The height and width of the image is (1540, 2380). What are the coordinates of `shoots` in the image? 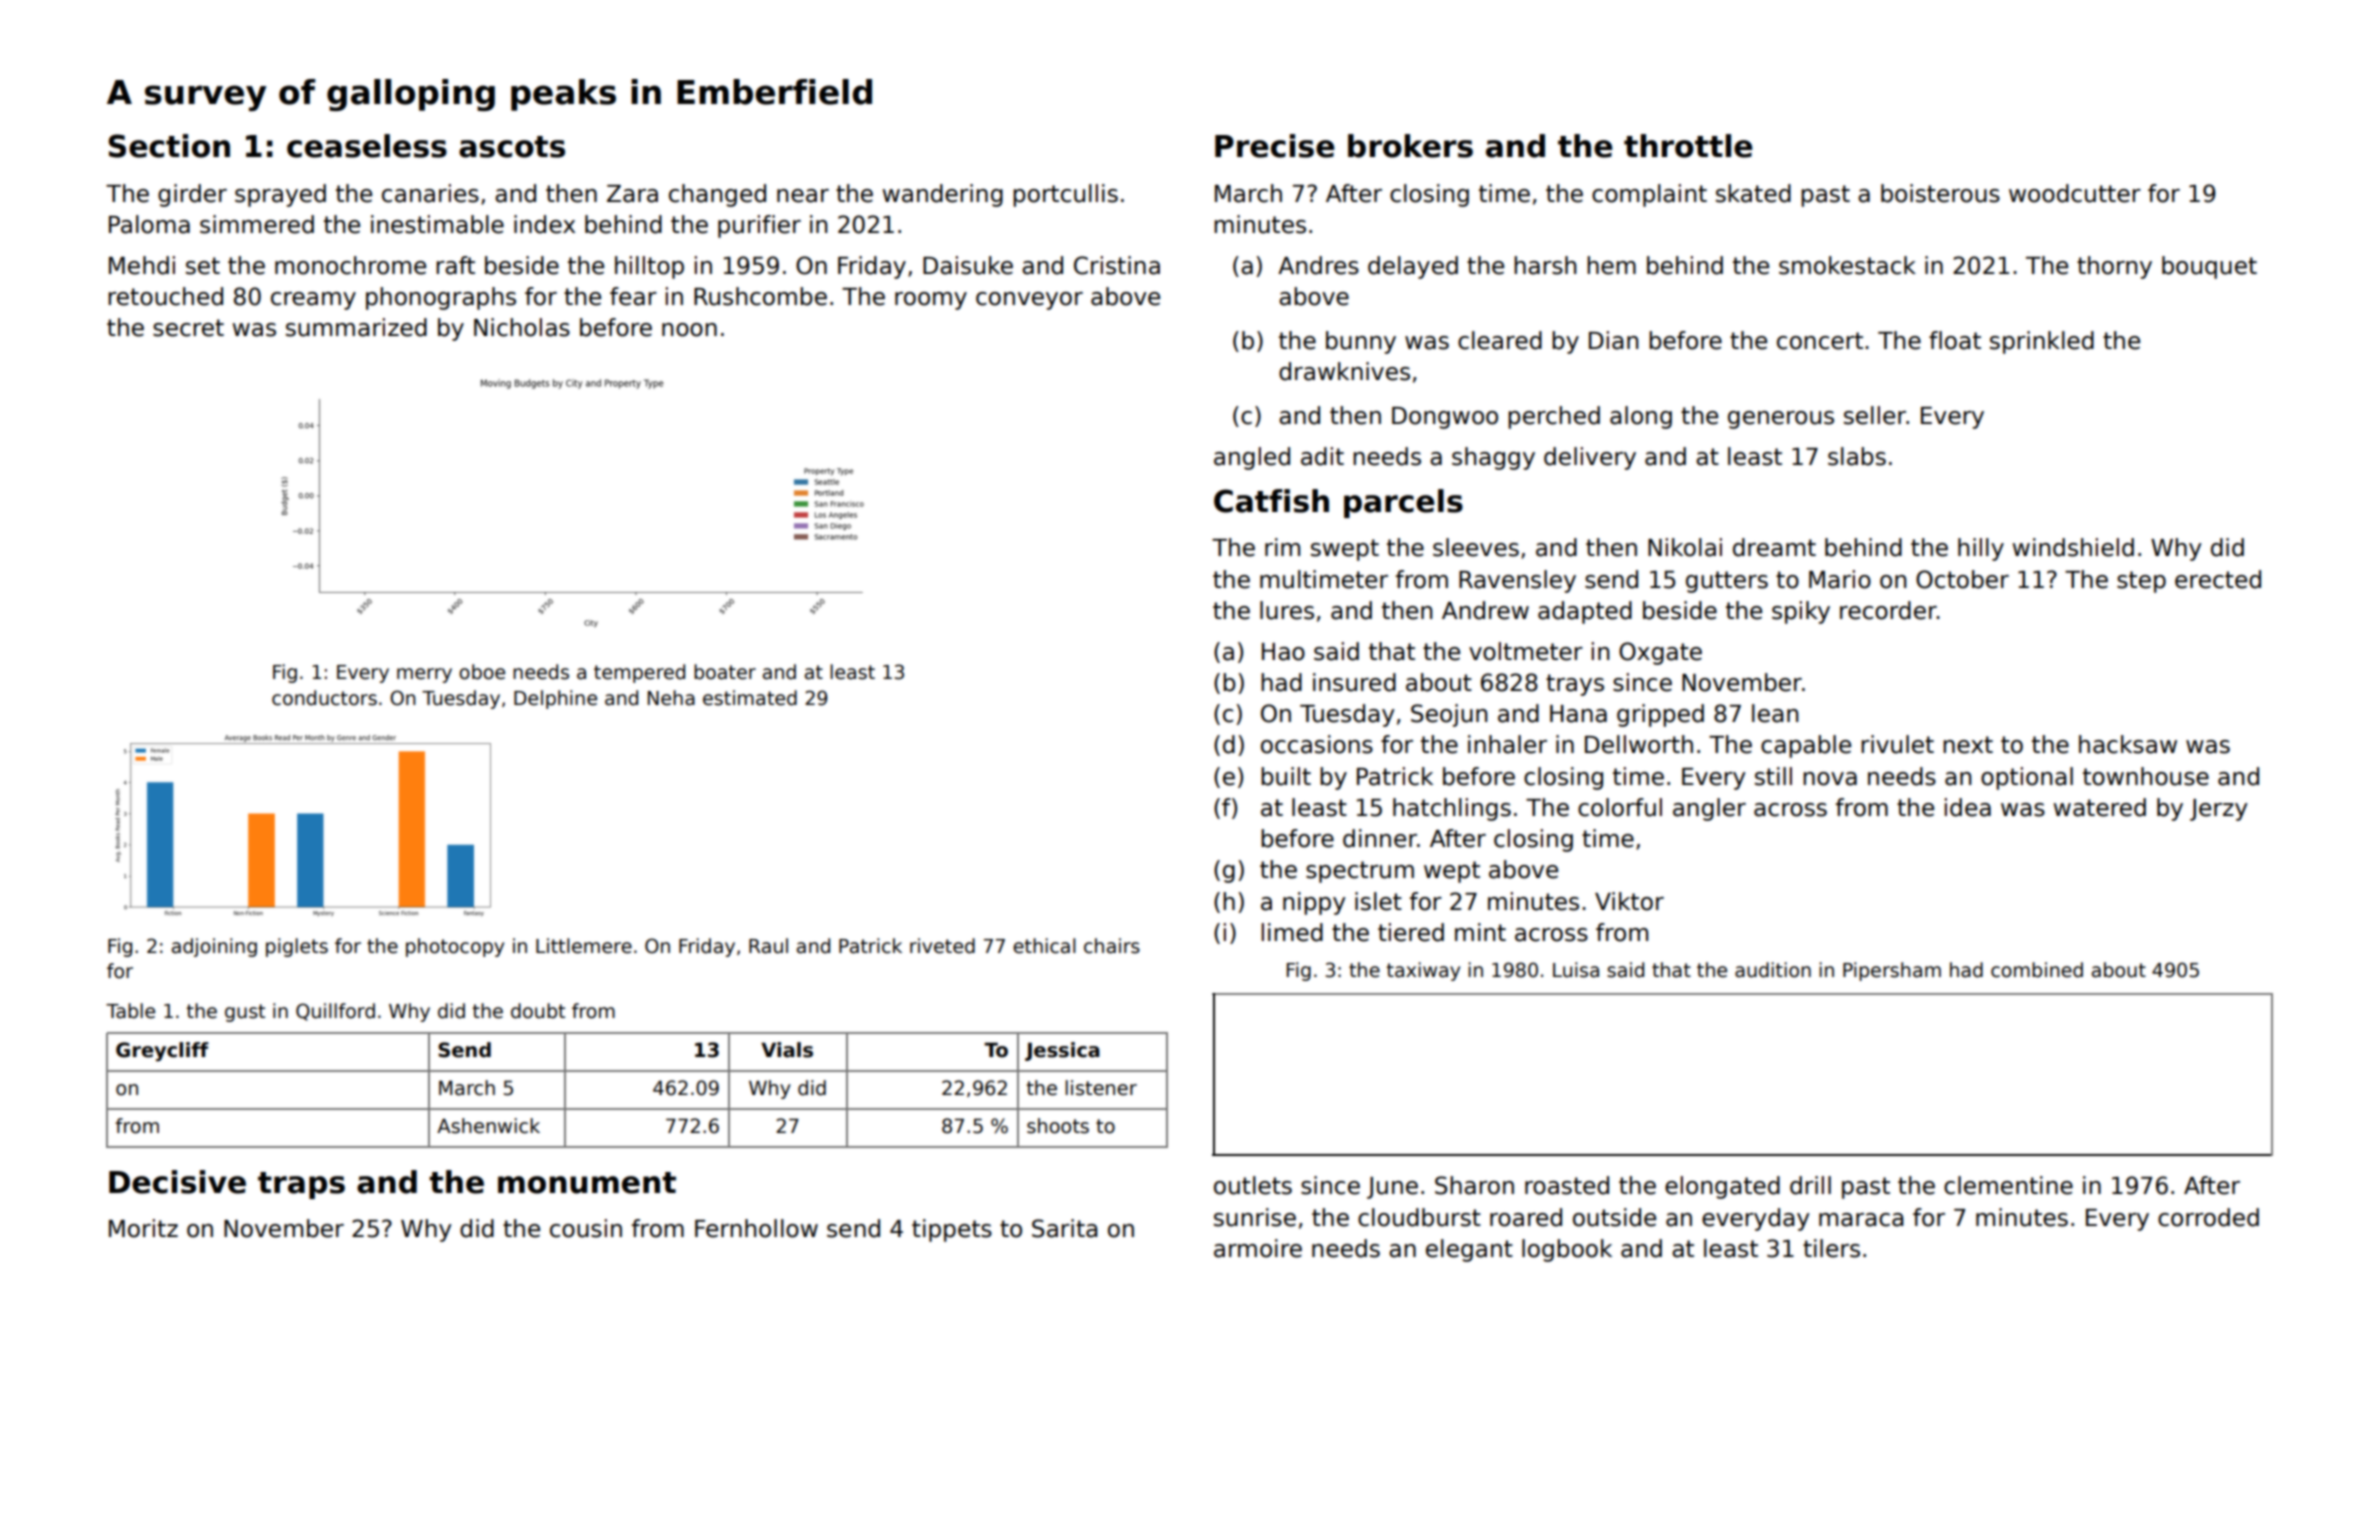 It's located at (1058, 1126).
